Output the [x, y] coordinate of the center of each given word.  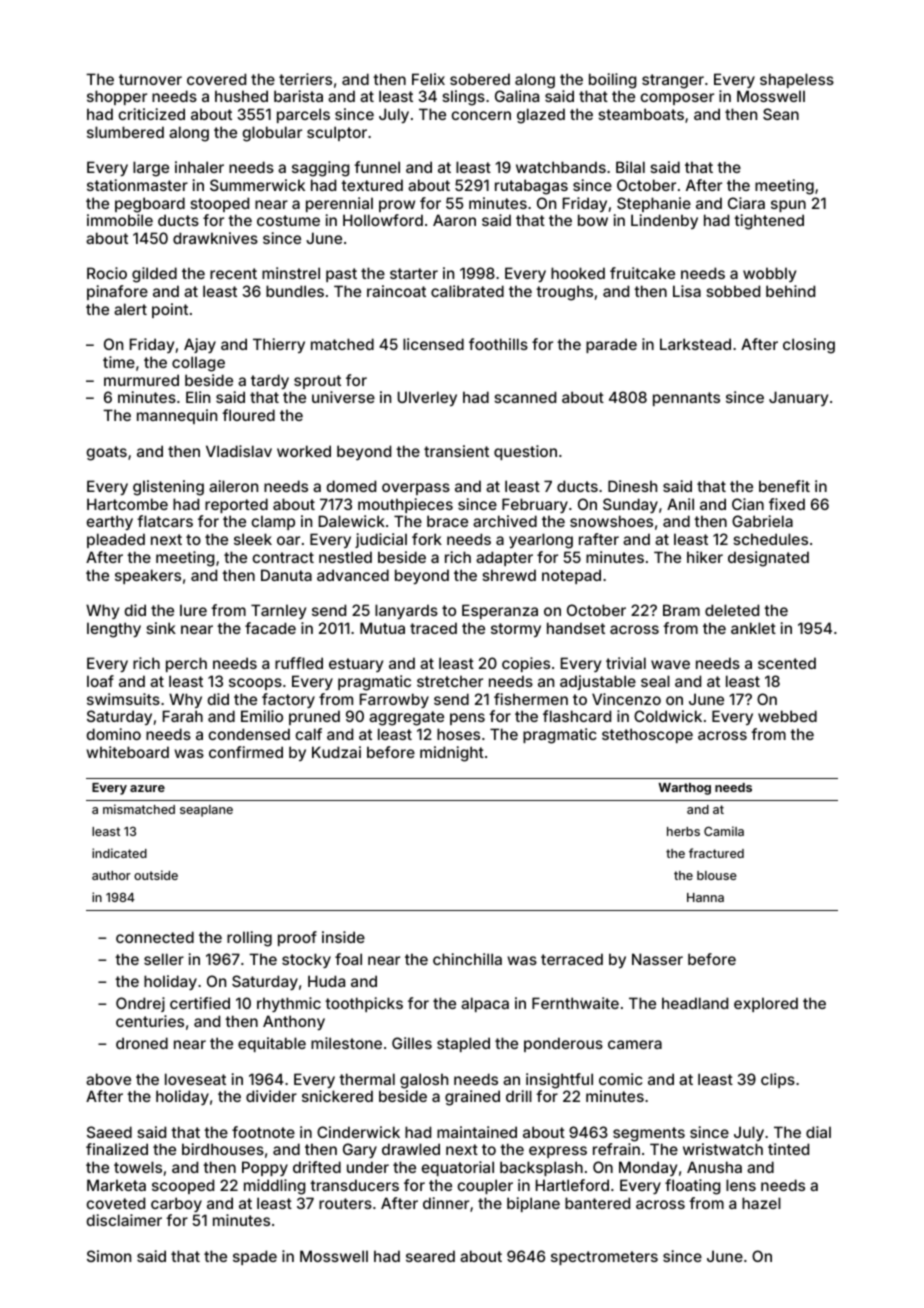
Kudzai [336, 752]
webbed [787, 716]
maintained [477, 1132]
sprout [317, 382]
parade [611, 345]
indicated [119, 853]
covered [216, 79]
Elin [198, 397]
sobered [480, 79]
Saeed [109, 1132]
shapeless [797, 80]
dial [818, 1132]
